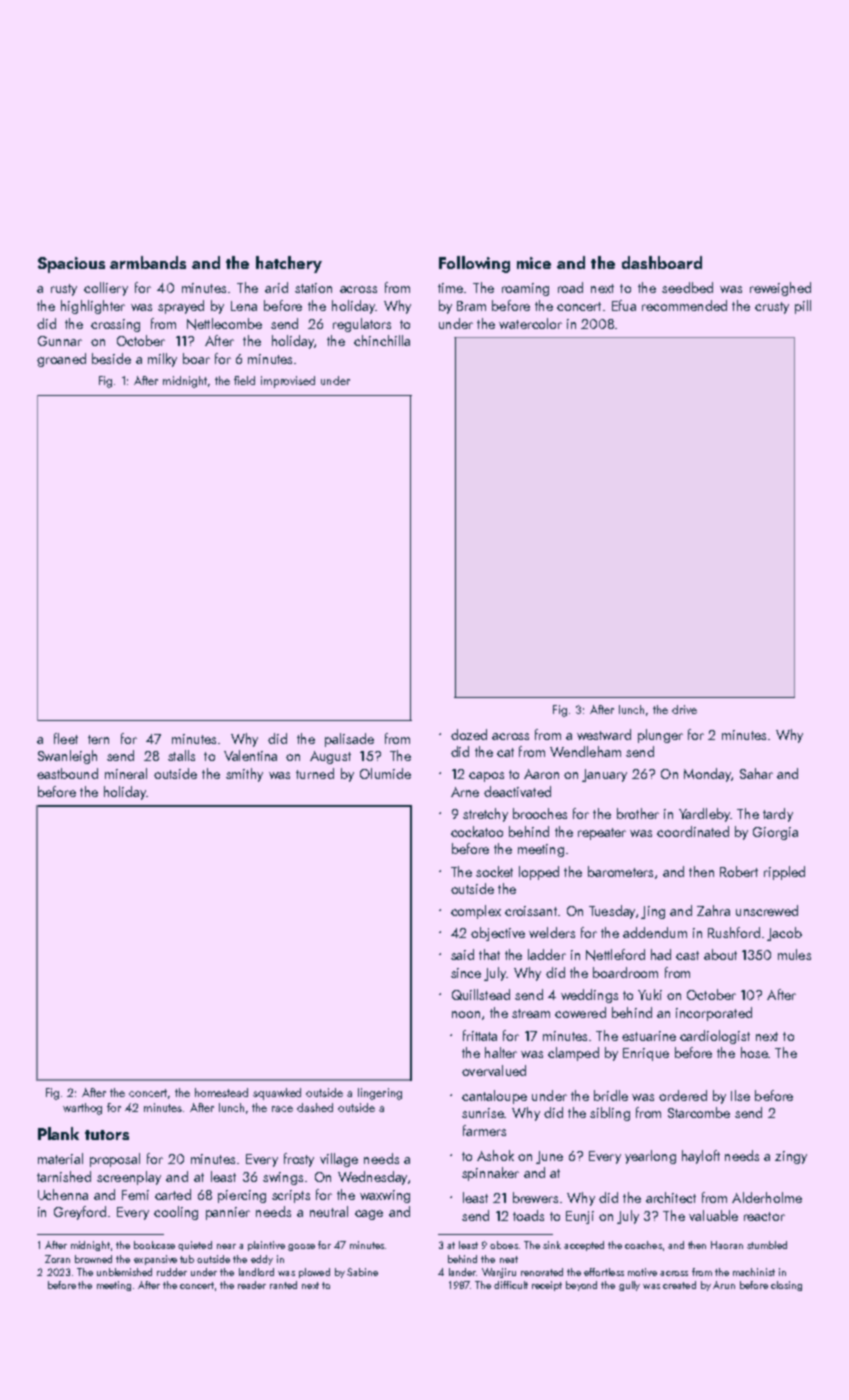 The width and height of the screenshot is (849, 1400). What do you see at coordinates (82, 1109) in the screenshot?
I see `warthog` at bounding box center [82, 1109].
